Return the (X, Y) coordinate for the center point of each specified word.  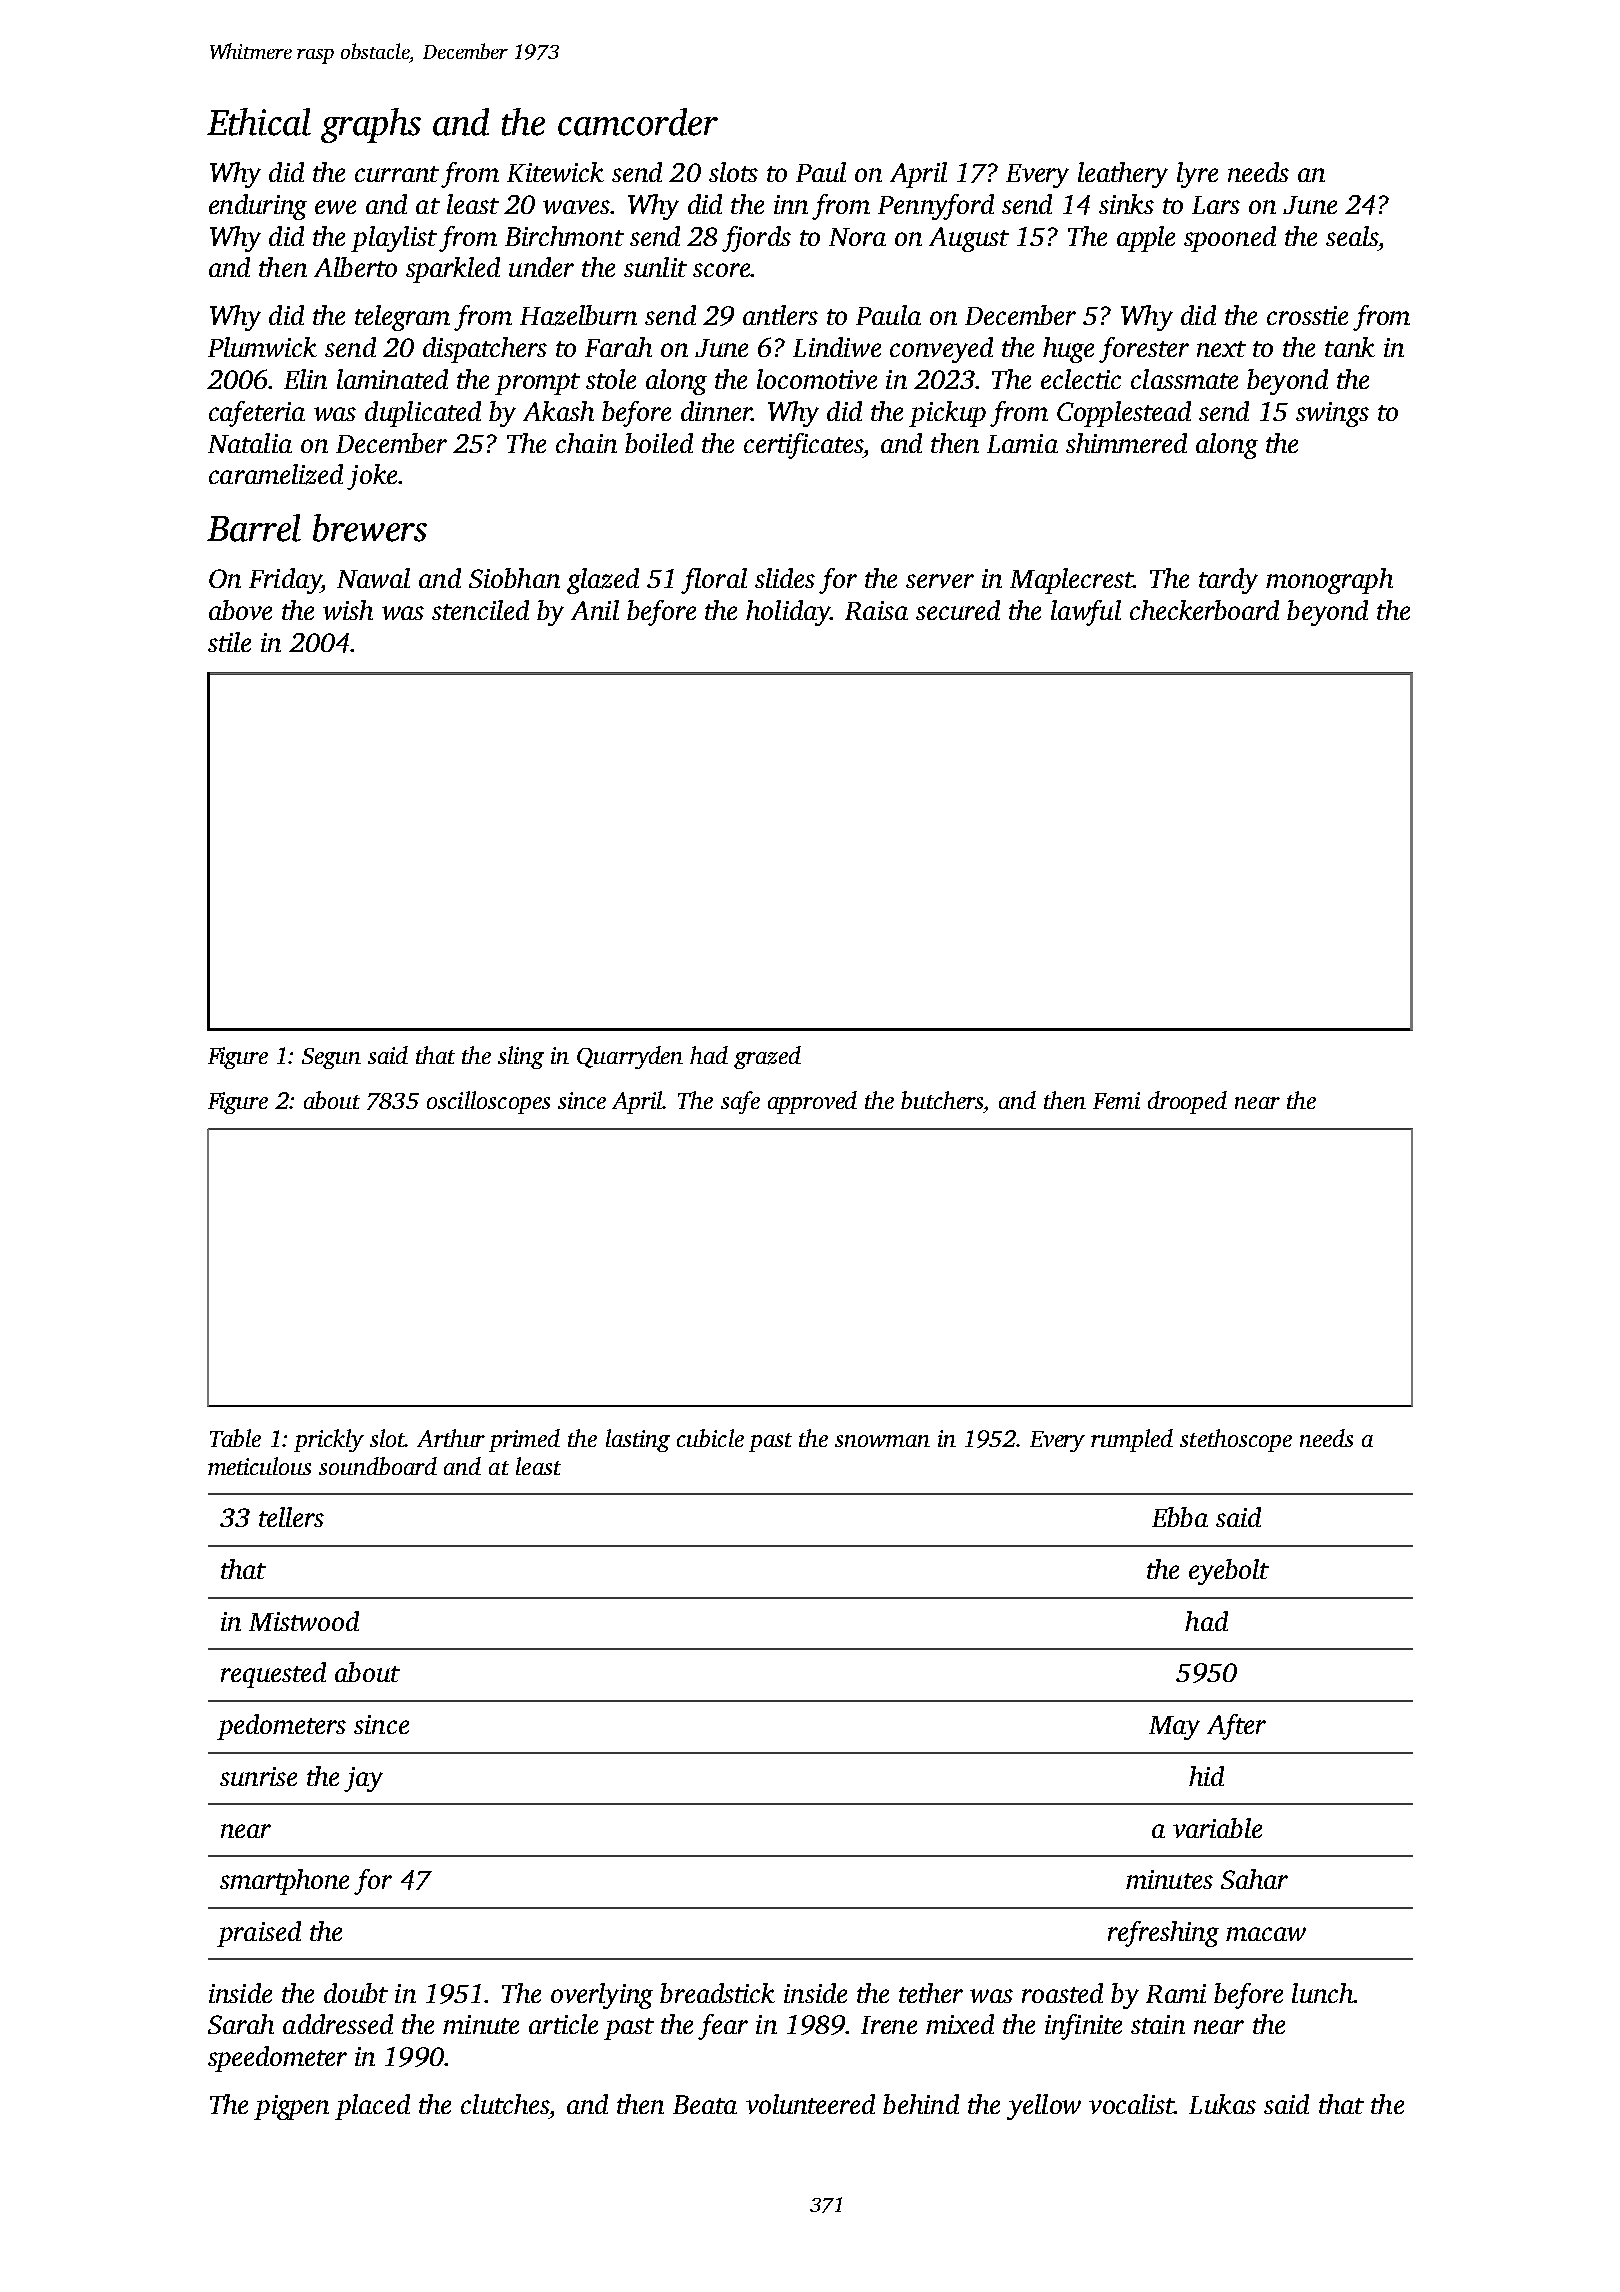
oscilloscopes (488, 1102)
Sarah (241, 2024)
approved (812, 1102)
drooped (1187, 1102)
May (1174, 1728)
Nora (857, 237)
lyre (1197, 175)
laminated (392, 379)
